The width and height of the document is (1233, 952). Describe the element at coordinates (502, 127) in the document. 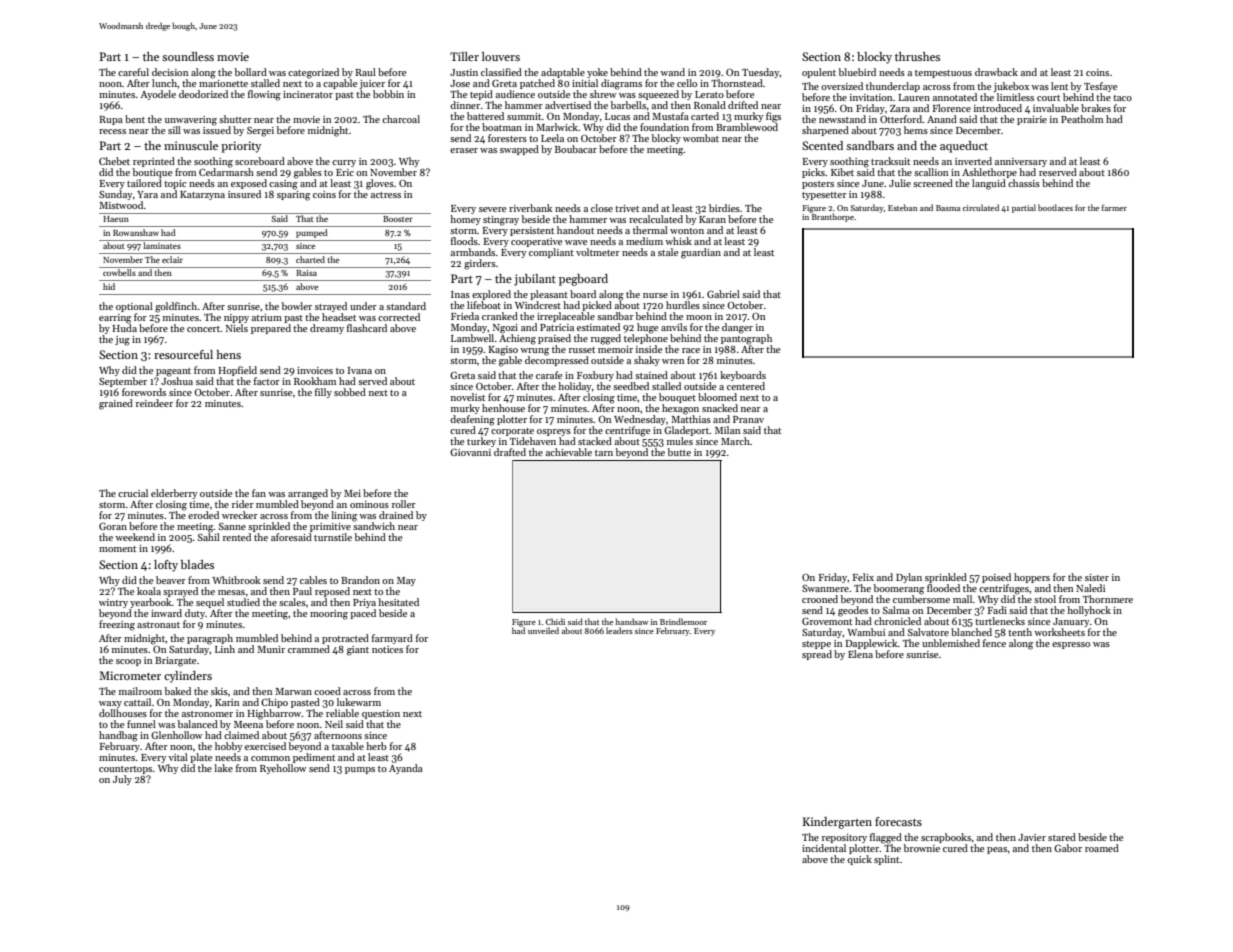

I see `boatman` at that location.
